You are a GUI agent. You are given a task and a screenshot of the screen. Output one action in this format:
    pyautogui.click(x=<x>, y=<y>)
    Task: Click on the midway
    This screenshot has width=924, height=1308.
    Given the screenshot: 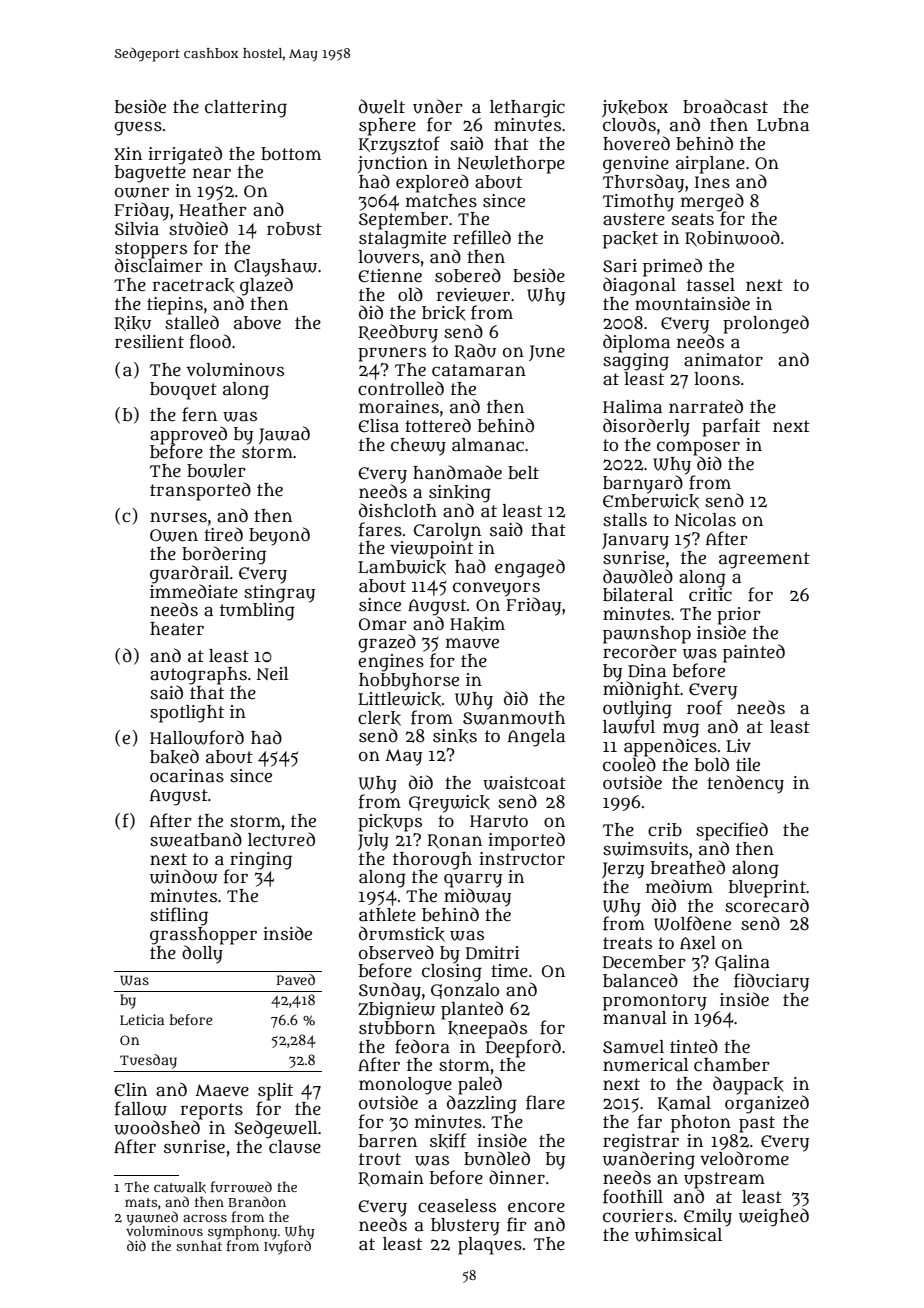 What is the action you would take?
    pyautogui.click(x=477, y=897)
